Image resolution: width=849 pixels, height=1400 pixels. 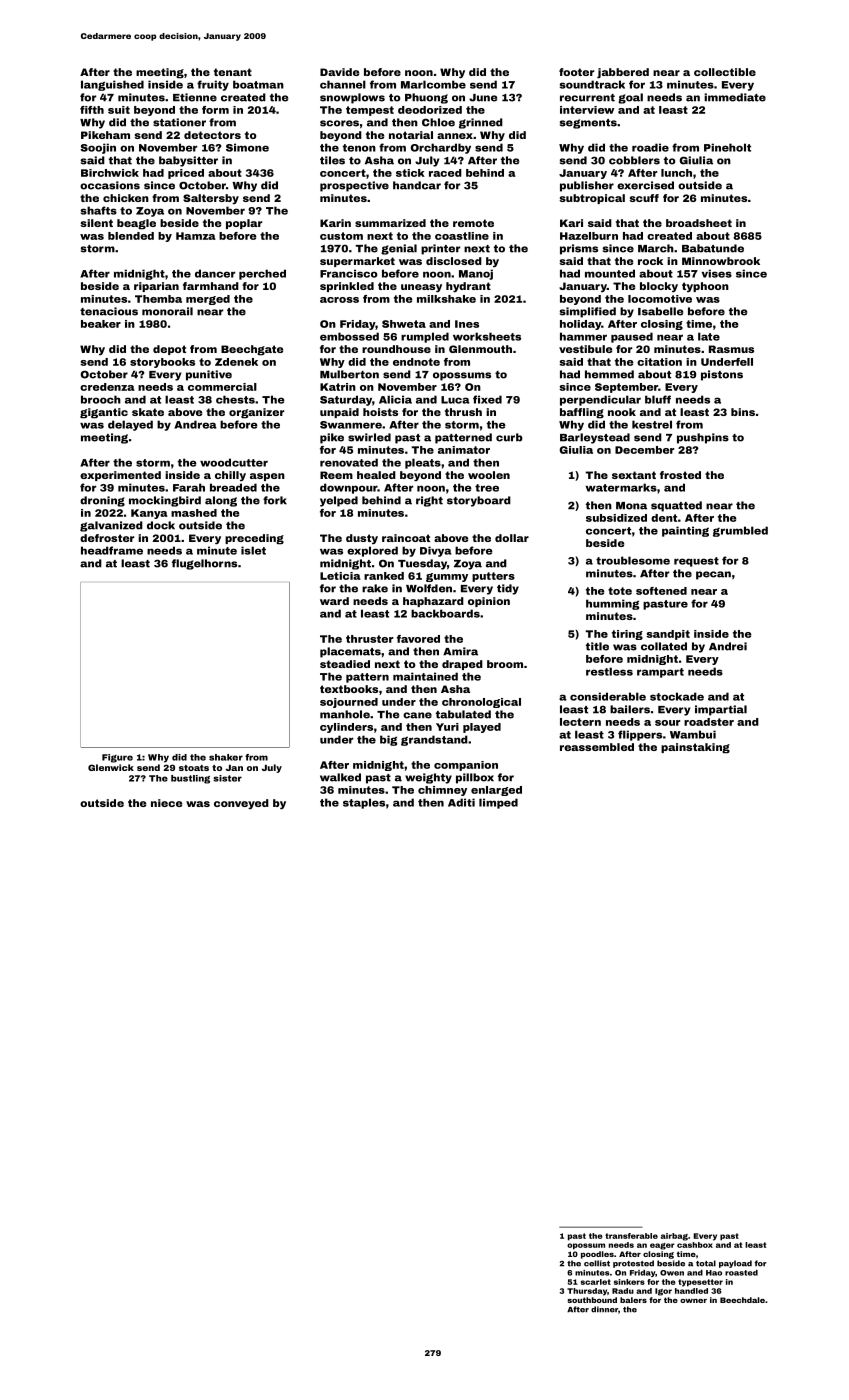 What do you see at coordinates (627, 635) in the image?
I see `tiring` at bounding box center [627, 635].
